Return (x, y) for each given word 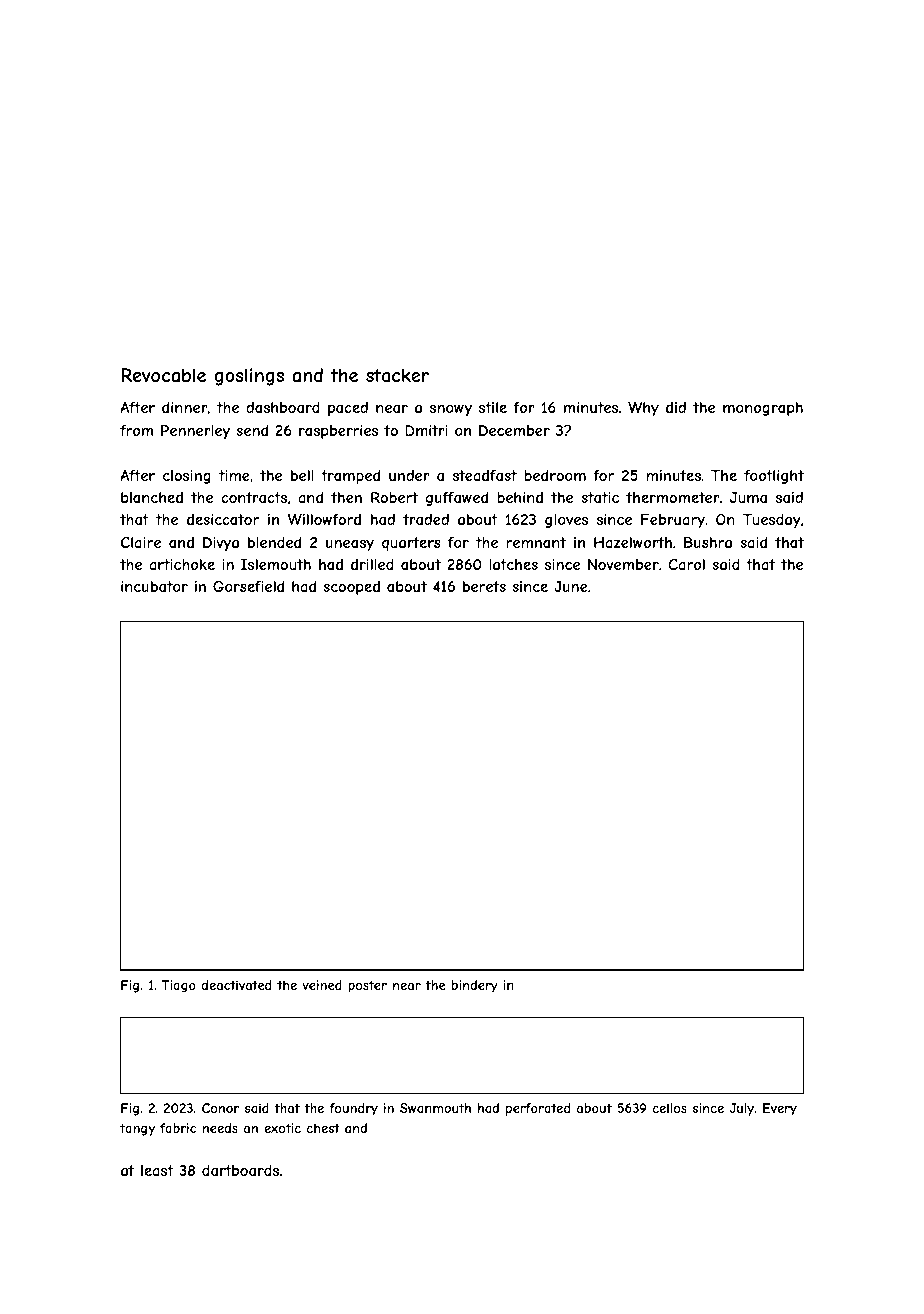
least (157, 1170)
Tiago (179, 986)
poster (367, 986)
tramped (350, 477)
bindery (475, 986)
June (571, 586)
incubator (154, 586)
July (742, 1109)
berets (484, 586)
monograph (763, 409)
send (252, 430)
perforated (538, 1109)
